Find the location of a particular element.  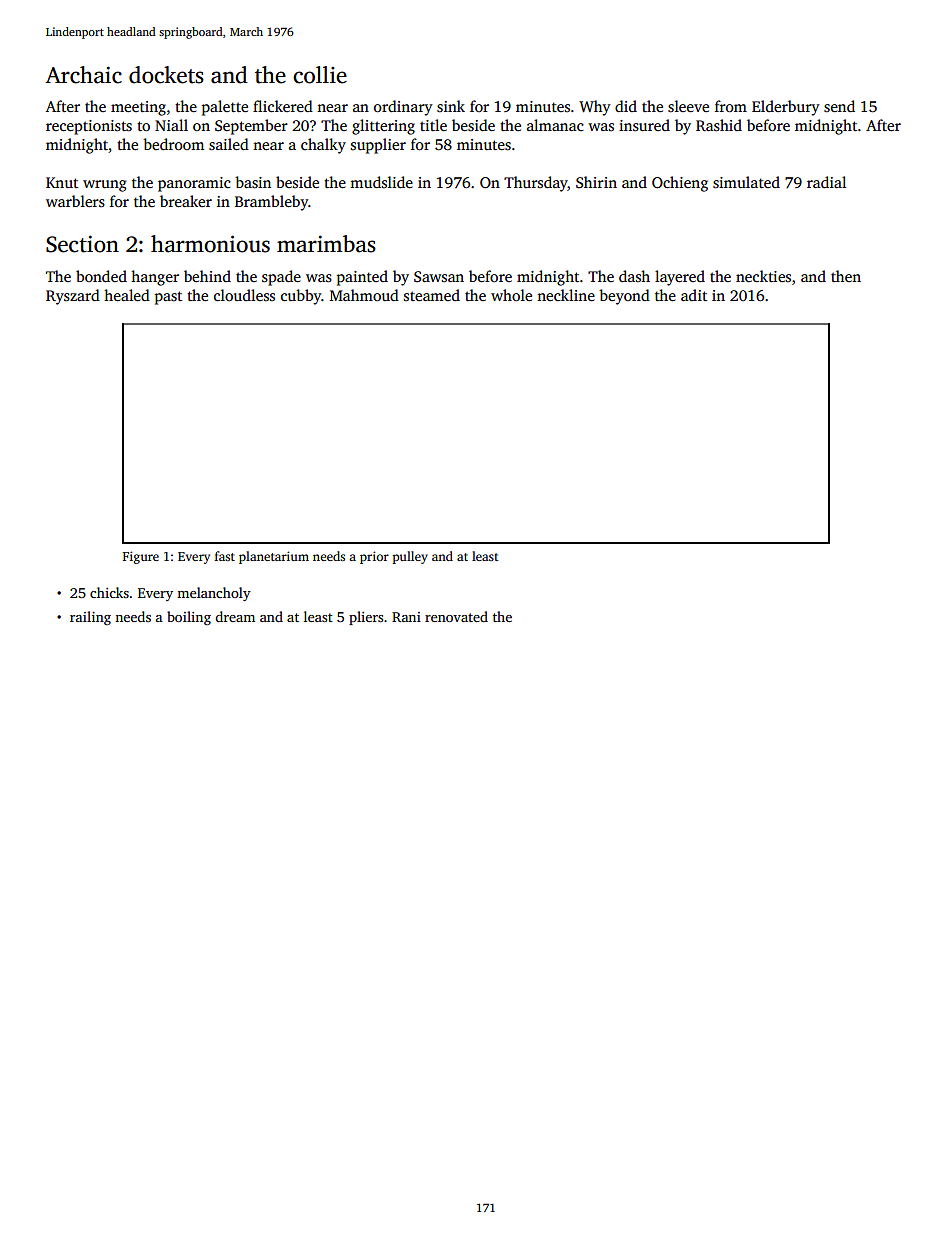

renovated is located at coordinates (456, 616).
